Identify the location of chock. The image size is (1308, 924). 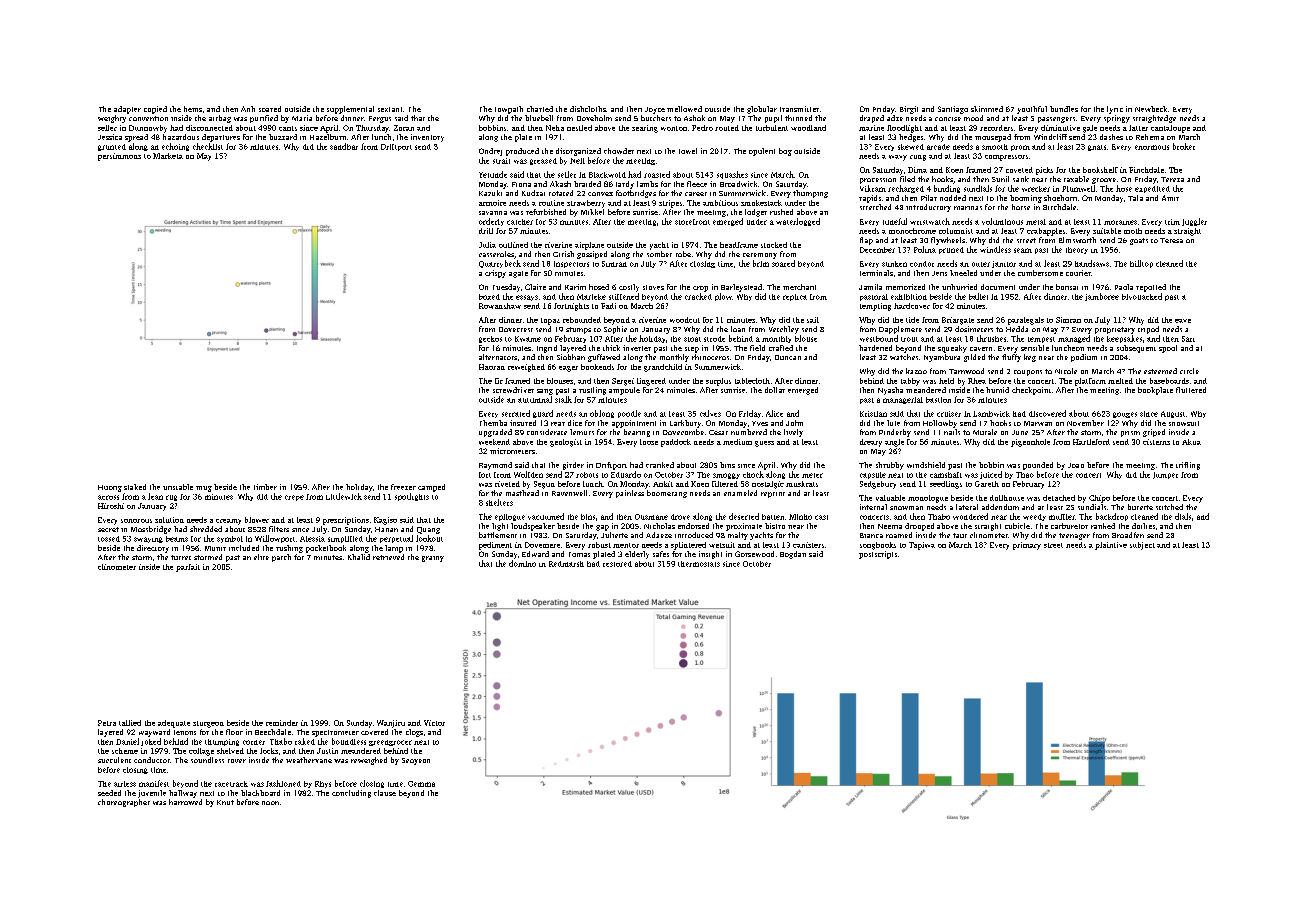
(753, 474).
